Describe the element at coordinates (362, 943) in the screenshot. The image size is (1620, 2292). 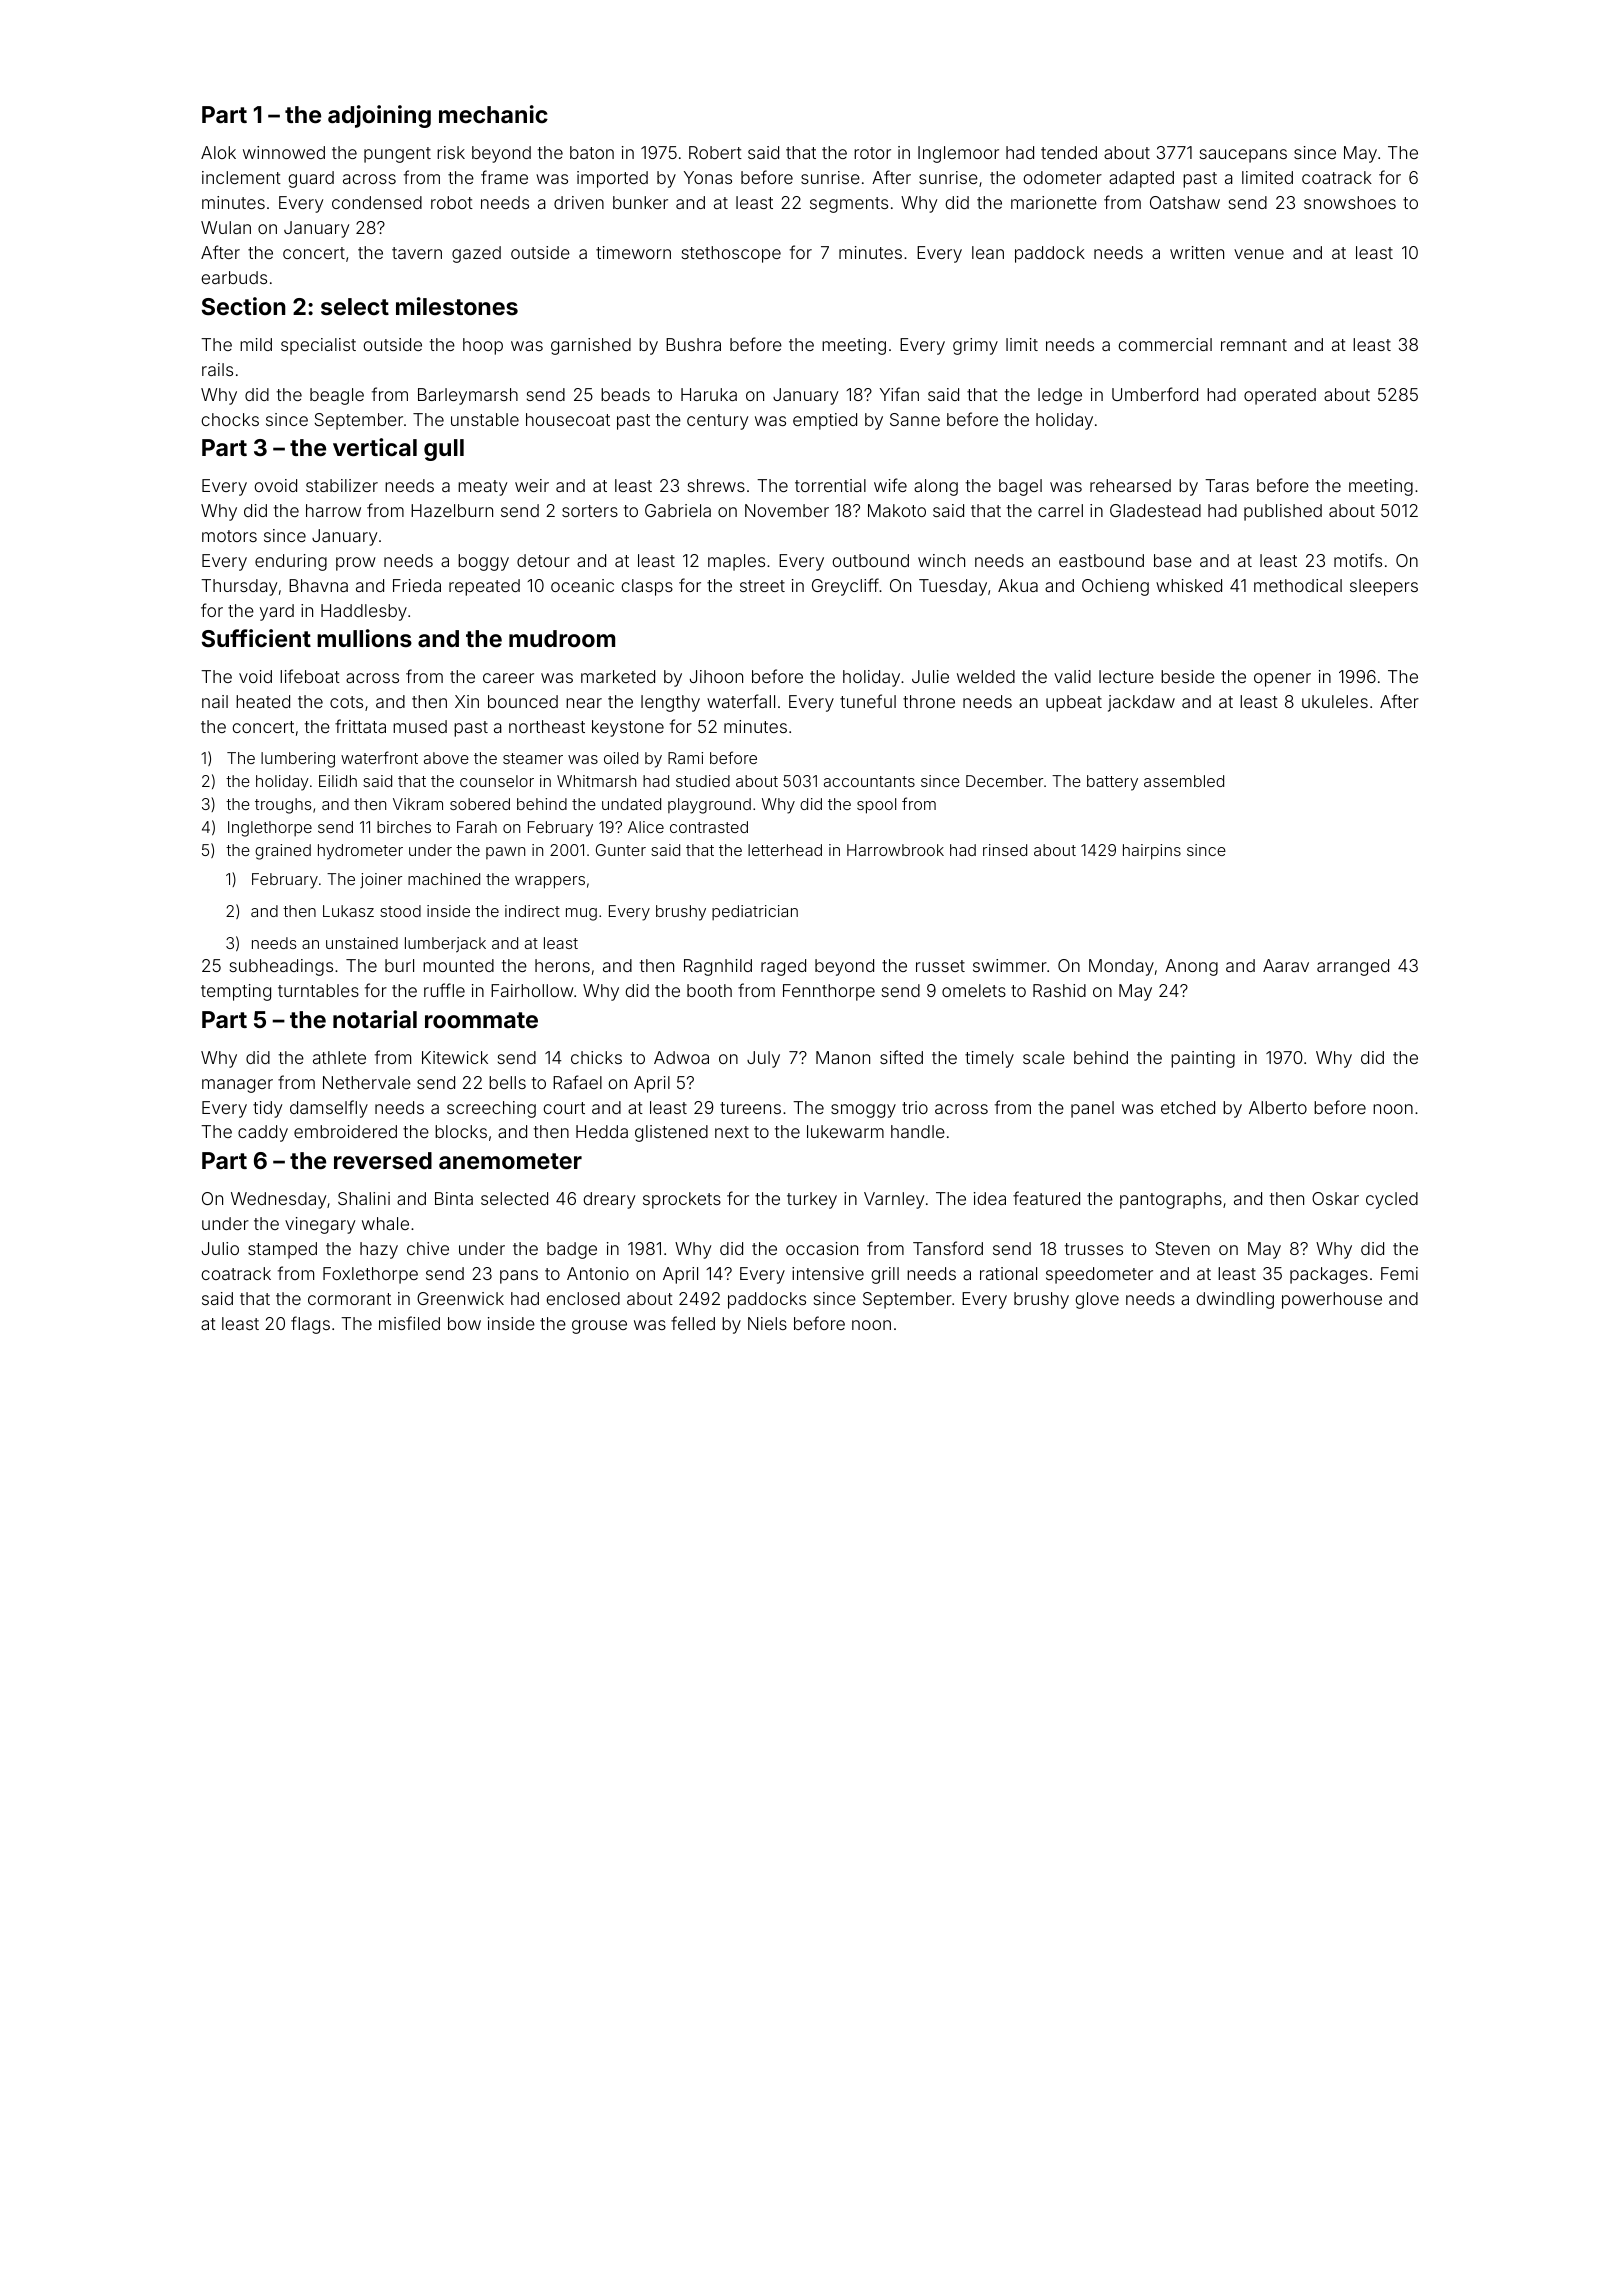
I see `unstained` at that location.
